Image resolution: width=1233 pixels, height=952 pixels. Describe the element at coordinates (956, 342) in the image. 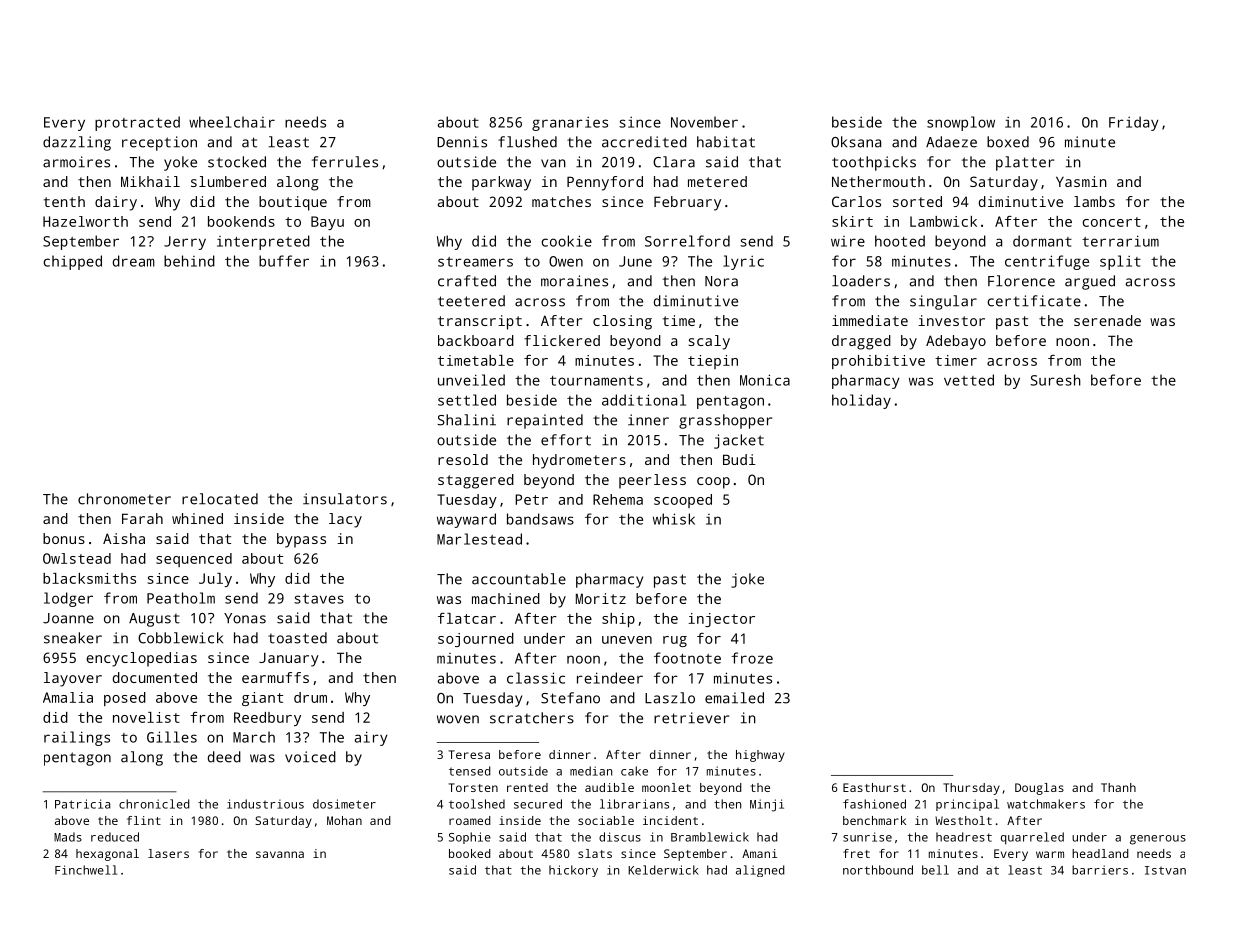

I see `Adebayo` at that location.
